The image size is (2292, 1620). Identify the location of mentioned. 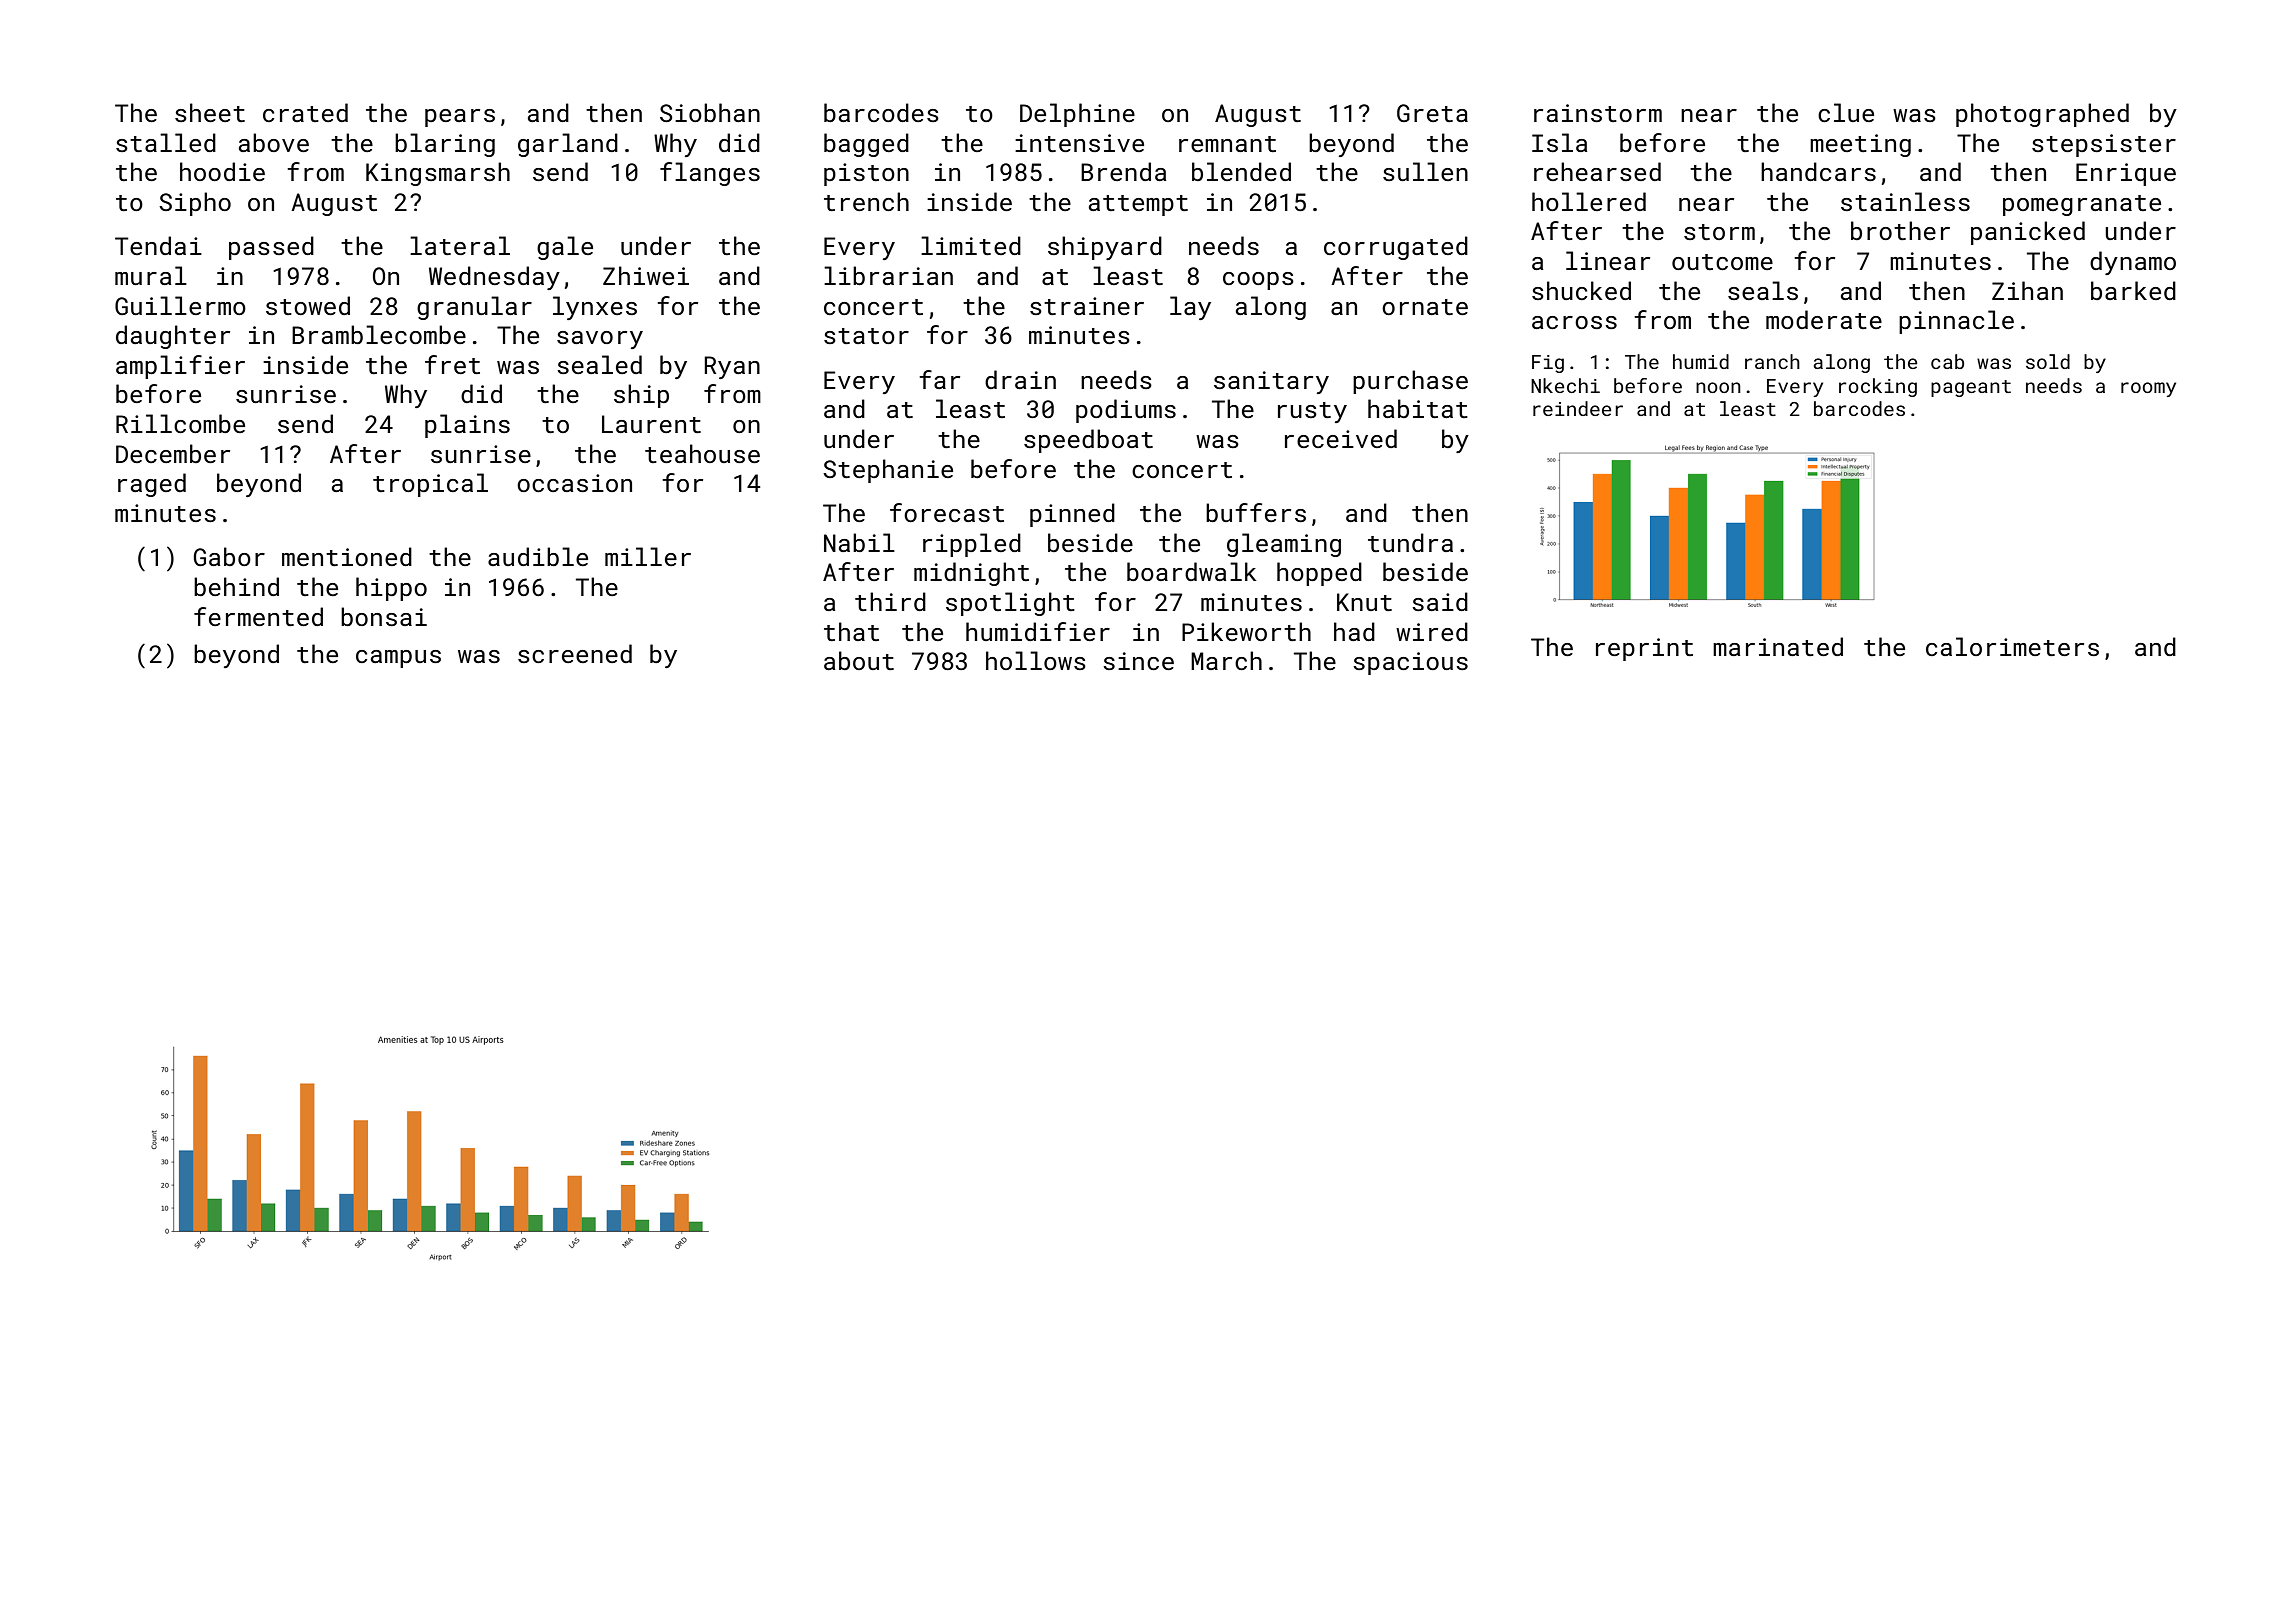
(347, 556).
